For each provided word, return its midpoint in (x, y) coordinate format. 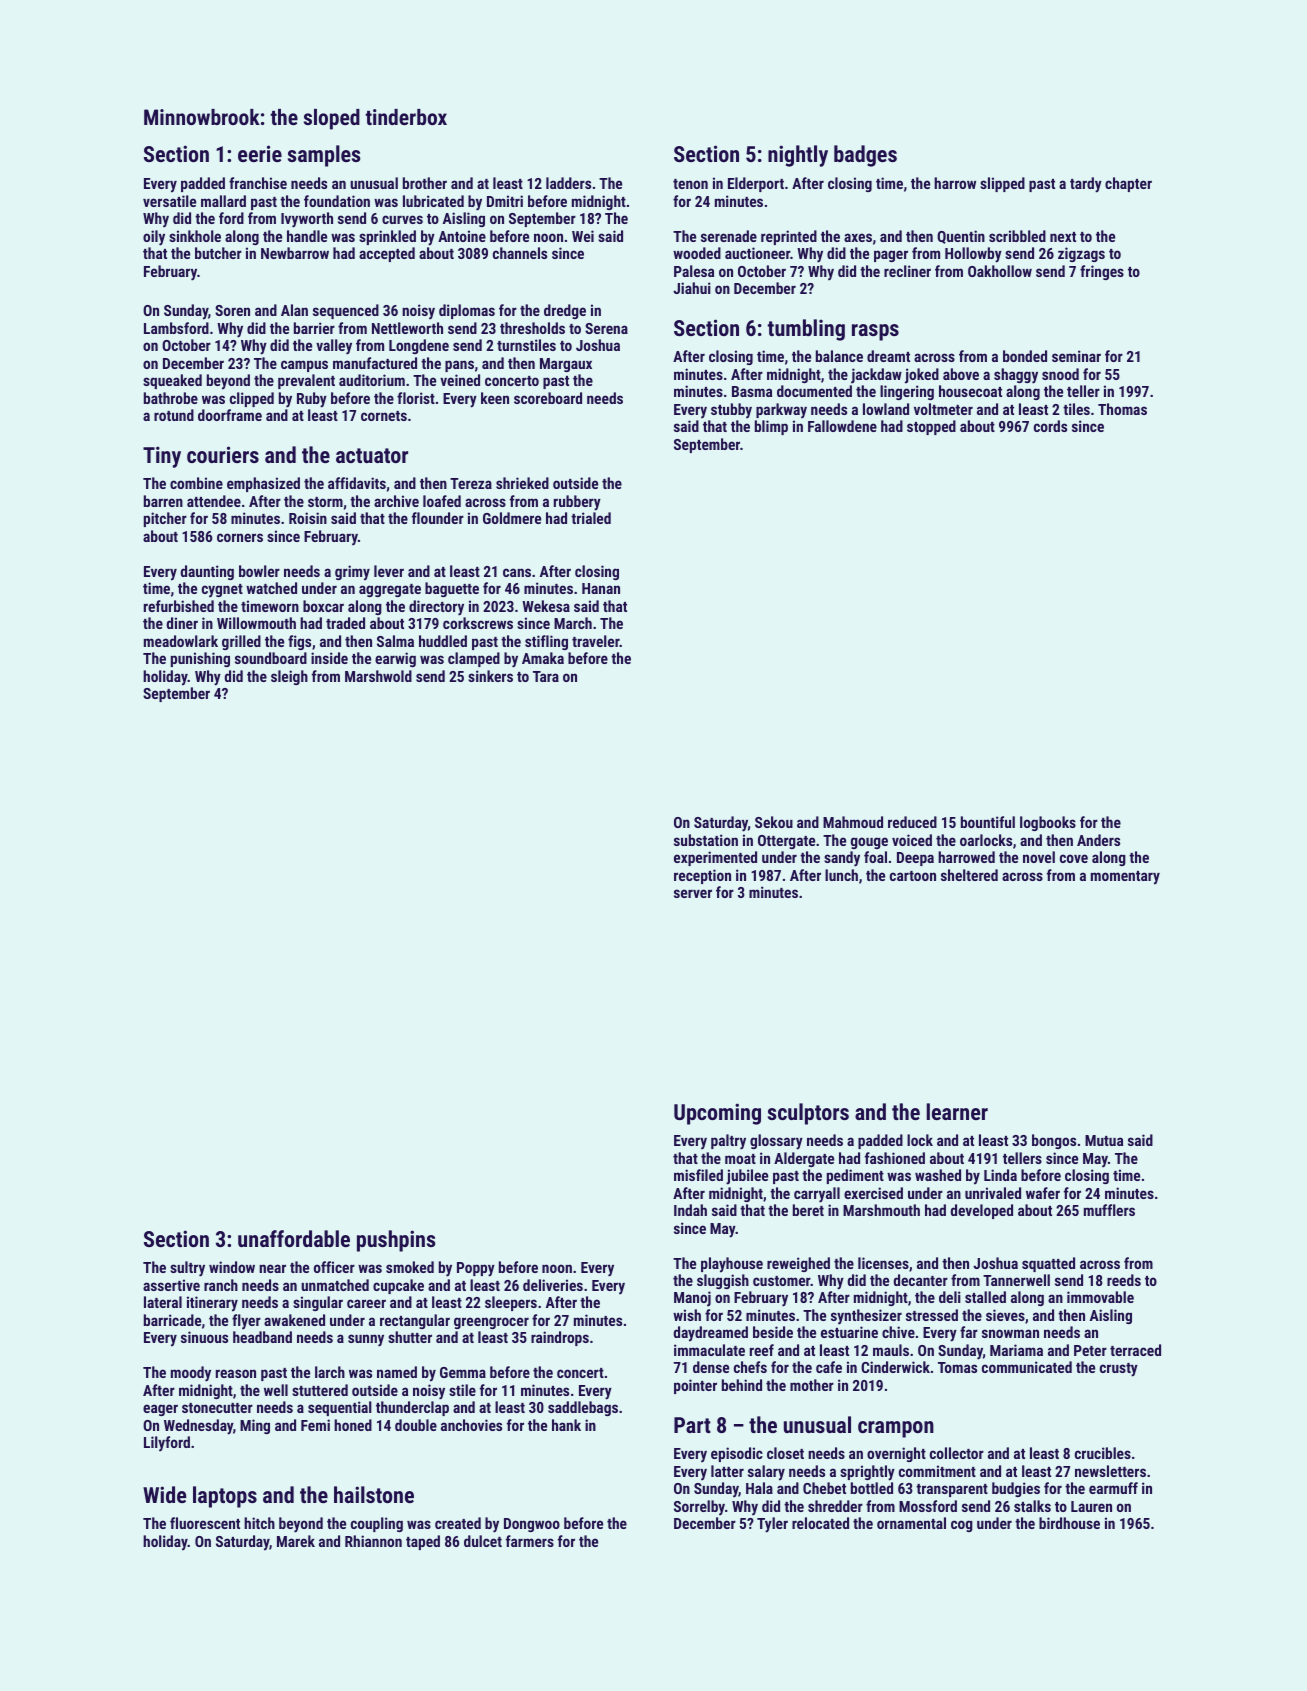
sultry (187, 1269)
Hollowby (973, 255)
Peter (1090, 1350)
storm (325, 502)
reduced (912, 822)
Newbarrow (295, 253)
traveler (596, 641)
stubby (731, 411)
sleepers (511, 1303)
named (397, 1372)
